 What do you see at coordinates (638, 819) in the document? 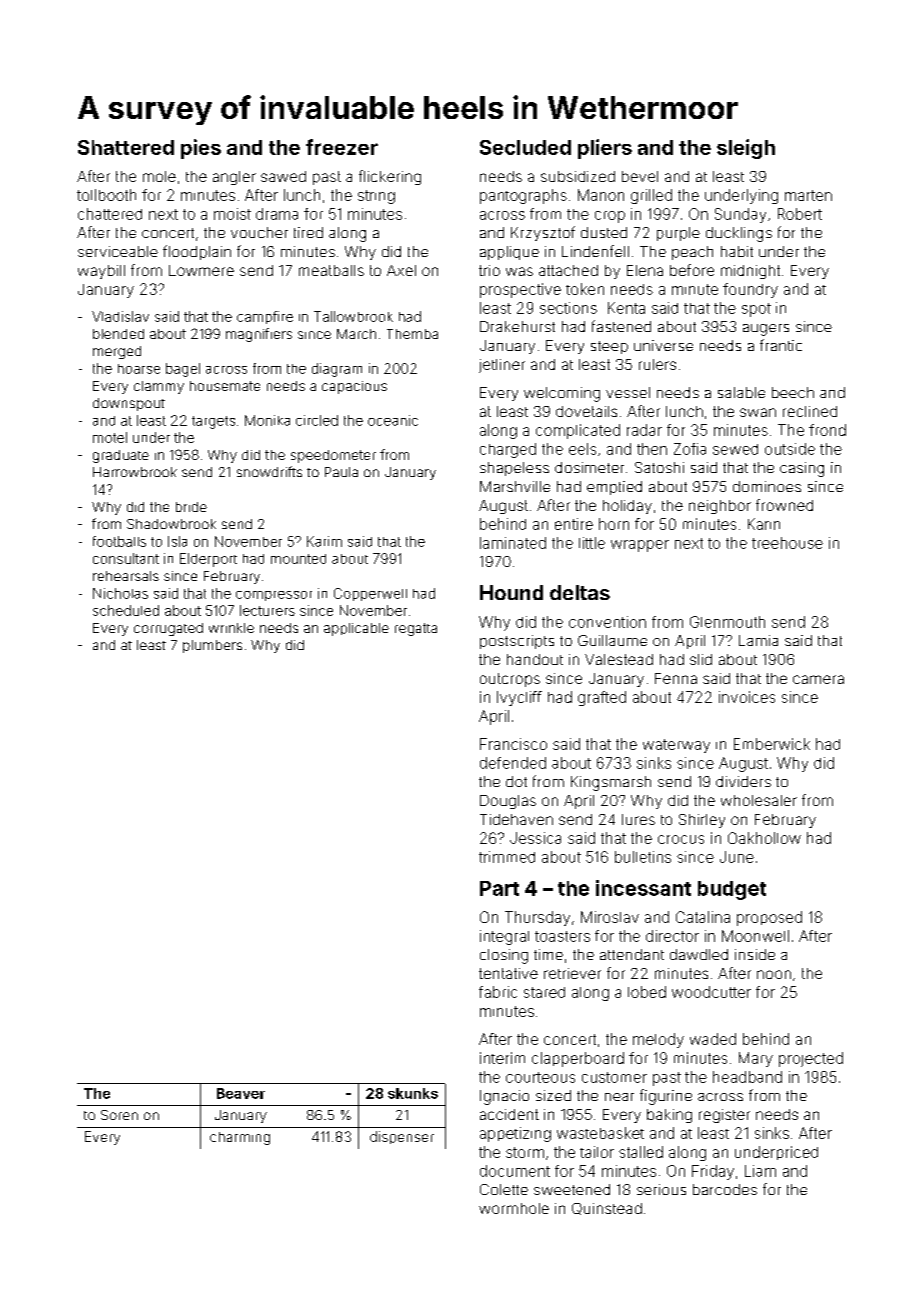
I see `lures` at bounding box center [638, 819].
